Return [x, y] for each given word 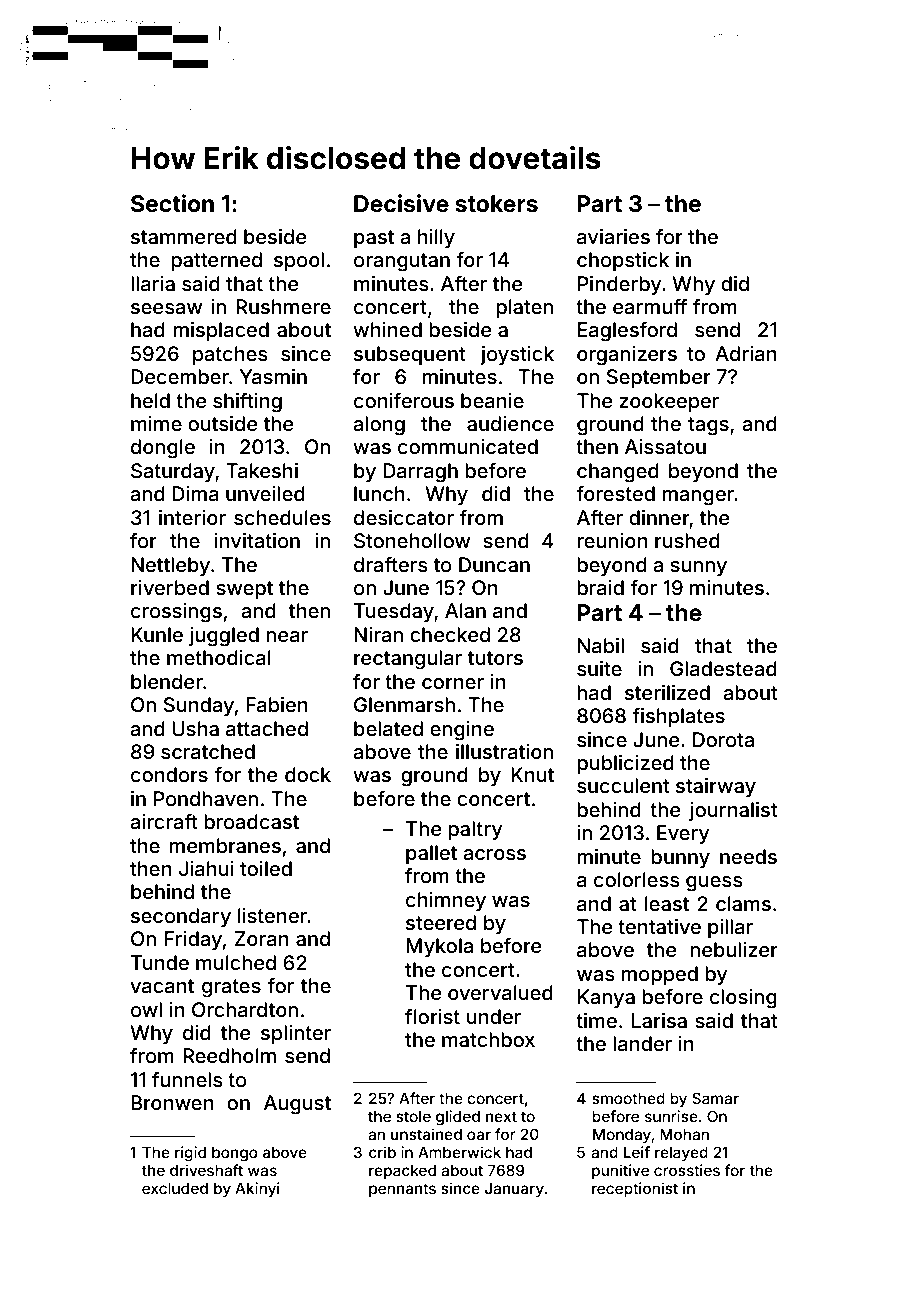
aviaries [613, 236]
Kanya [606, 998]
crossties [687, 1170]
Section [172, 203]
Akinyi [257, 1189]
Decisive [401, 203]
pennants [402, 1190]
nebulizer [734, 949]
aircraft [164, 821]
